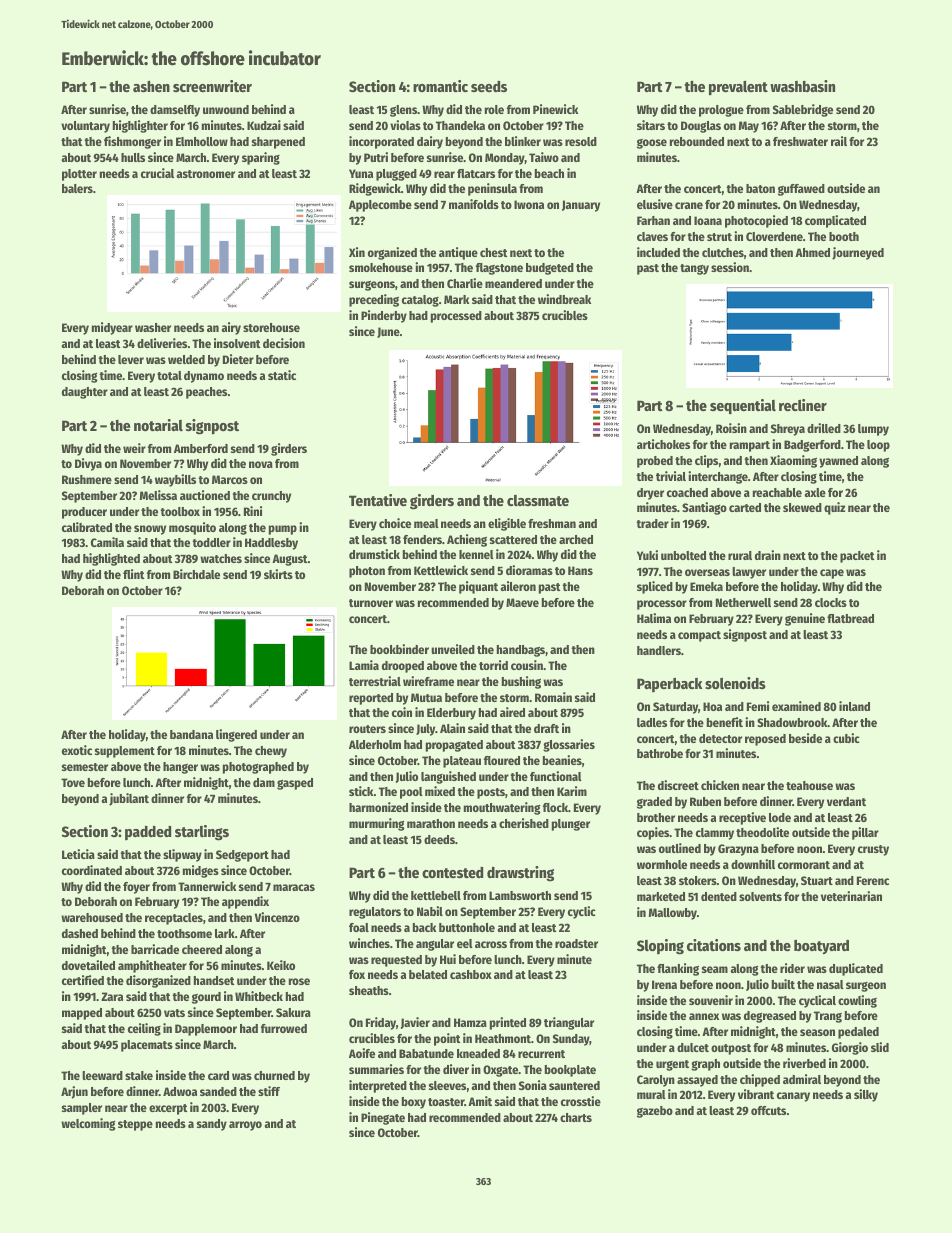 Image resolution: width=952 pixels, height=1233 pixels. I want to click on crucial, so click(157, 173).
